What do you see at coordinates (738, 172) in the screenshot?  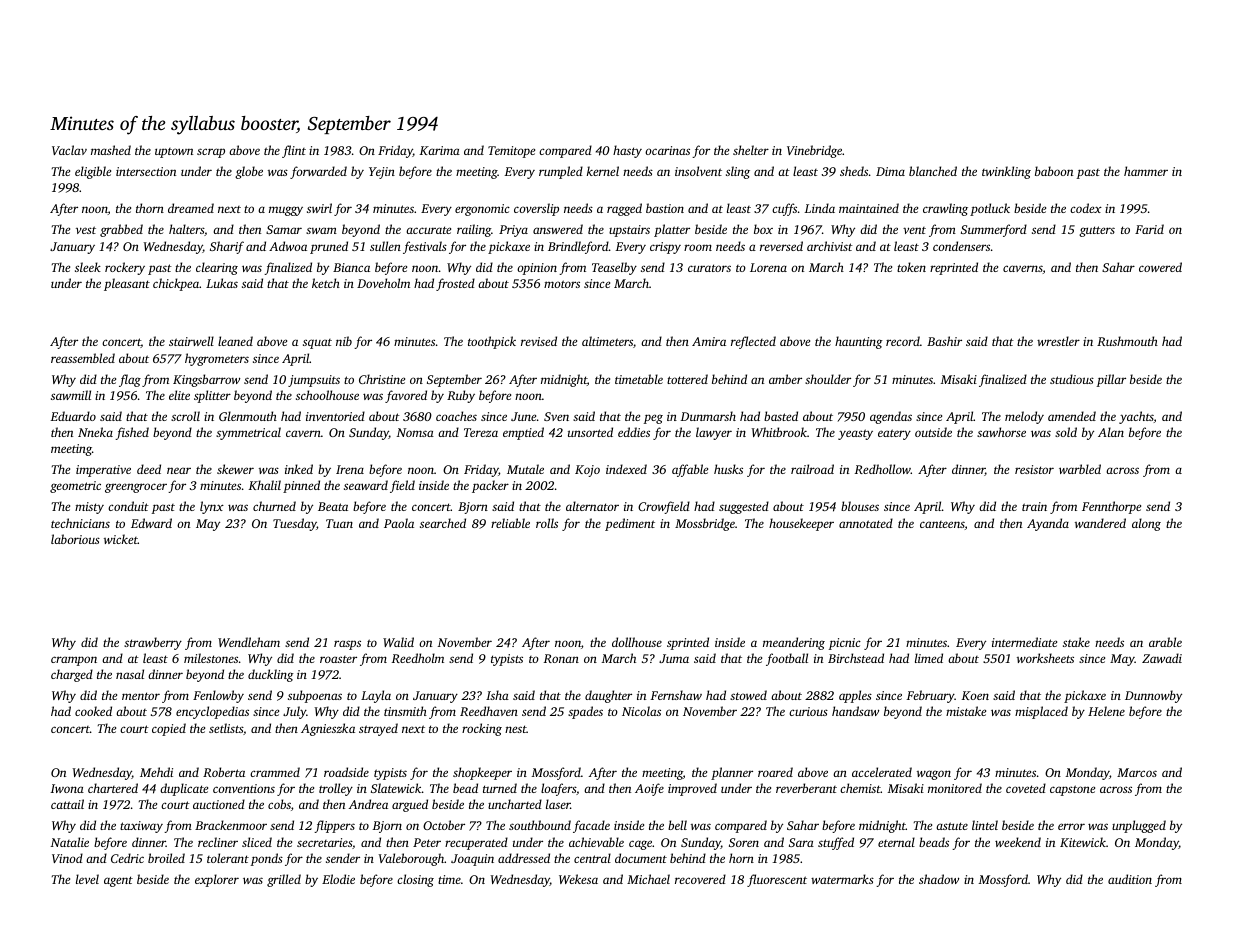 I see `sling` at bounding box center [738, 172].
